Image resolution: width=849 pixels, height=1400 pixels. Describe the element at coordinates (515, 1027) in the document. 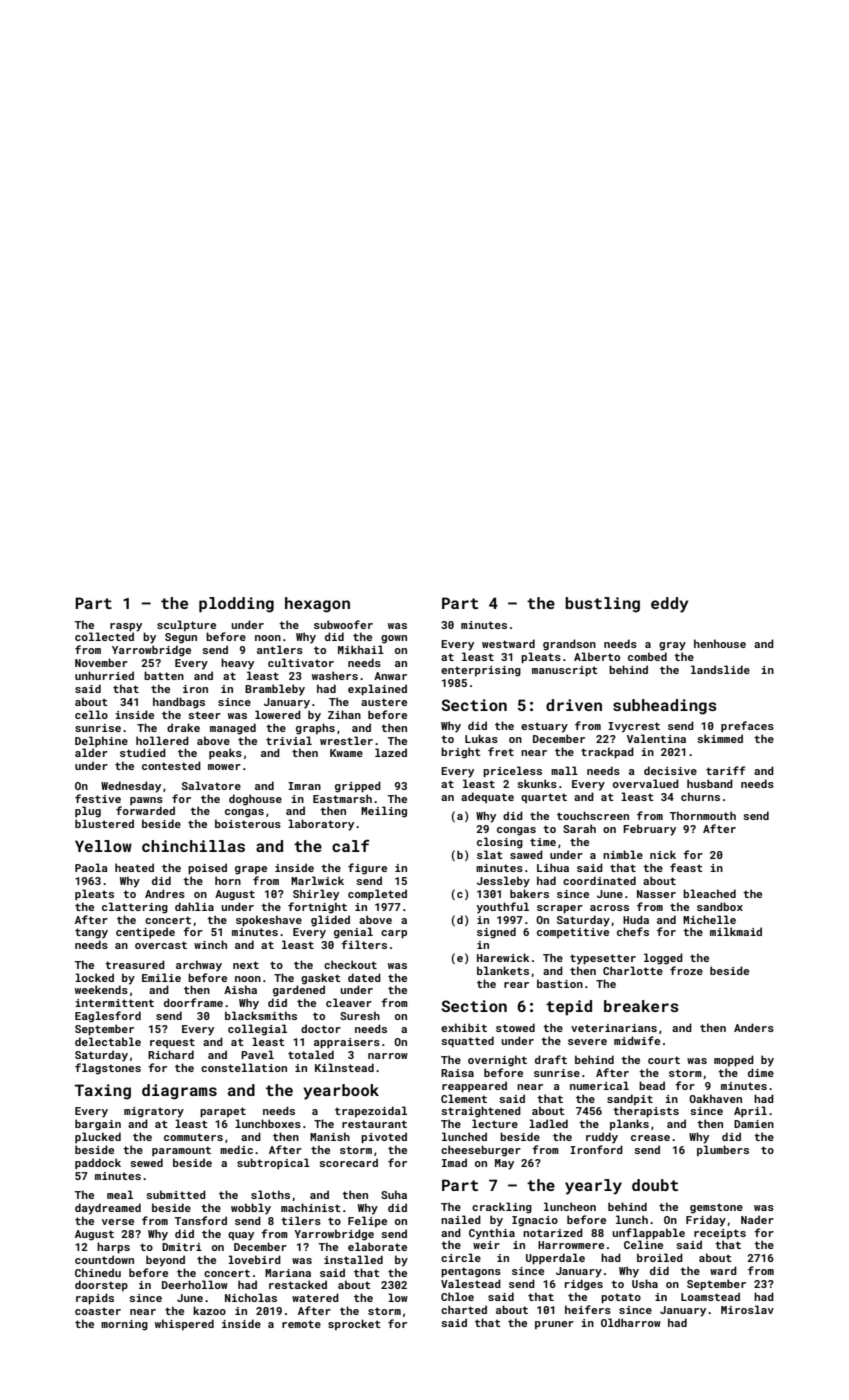

I see `stowed` at that location.
